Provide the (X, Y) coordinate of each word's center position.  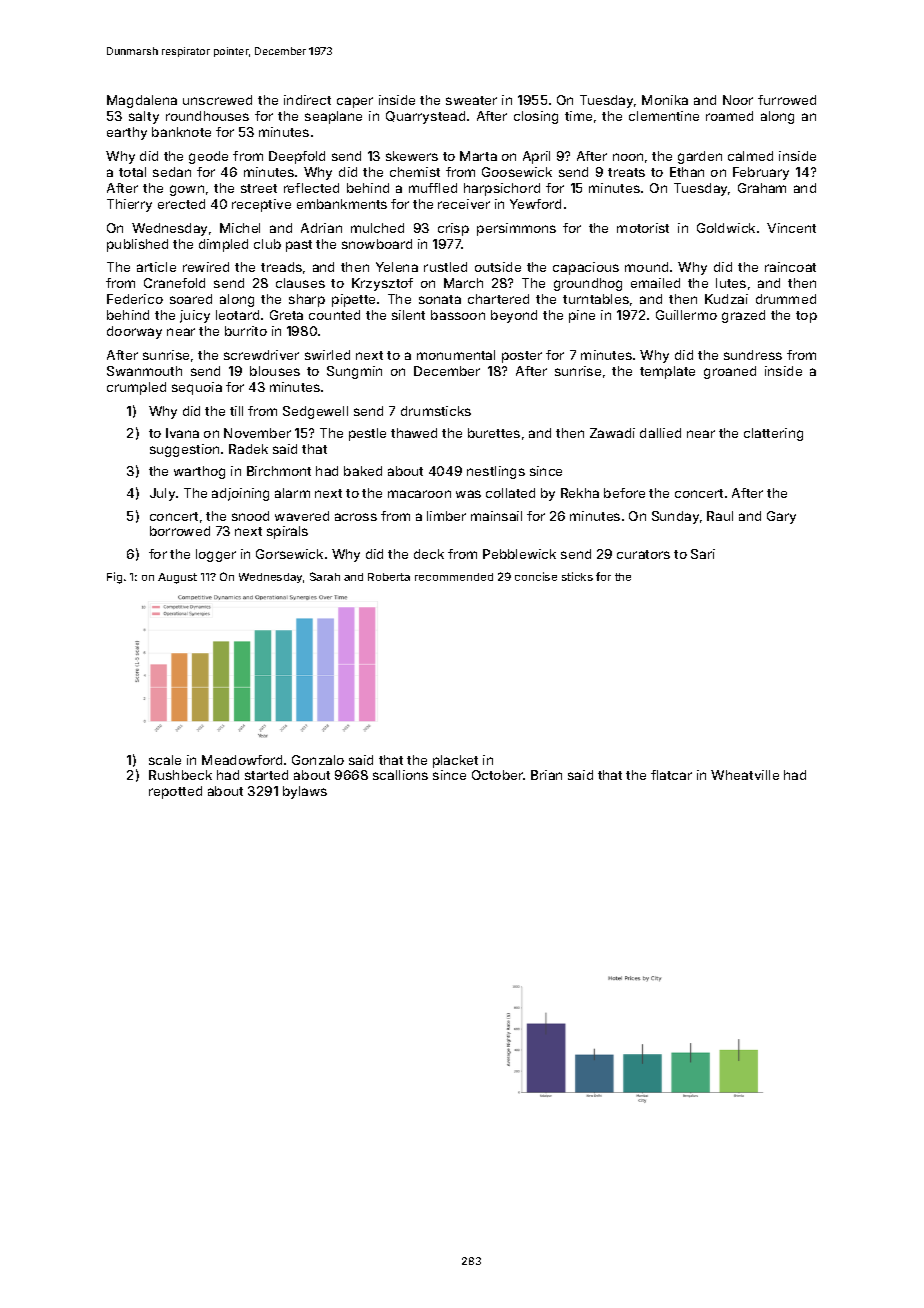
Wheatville (745, 775)
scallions (400, 775)
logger (216, 555)
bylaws (305, 792)
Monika (665, 100)
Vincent (791, 228)
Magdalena (142, 101)
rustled (445, 267)
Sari (703, 554)
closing (536, 117)
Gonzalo (318, 760)
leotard (237, 315)
